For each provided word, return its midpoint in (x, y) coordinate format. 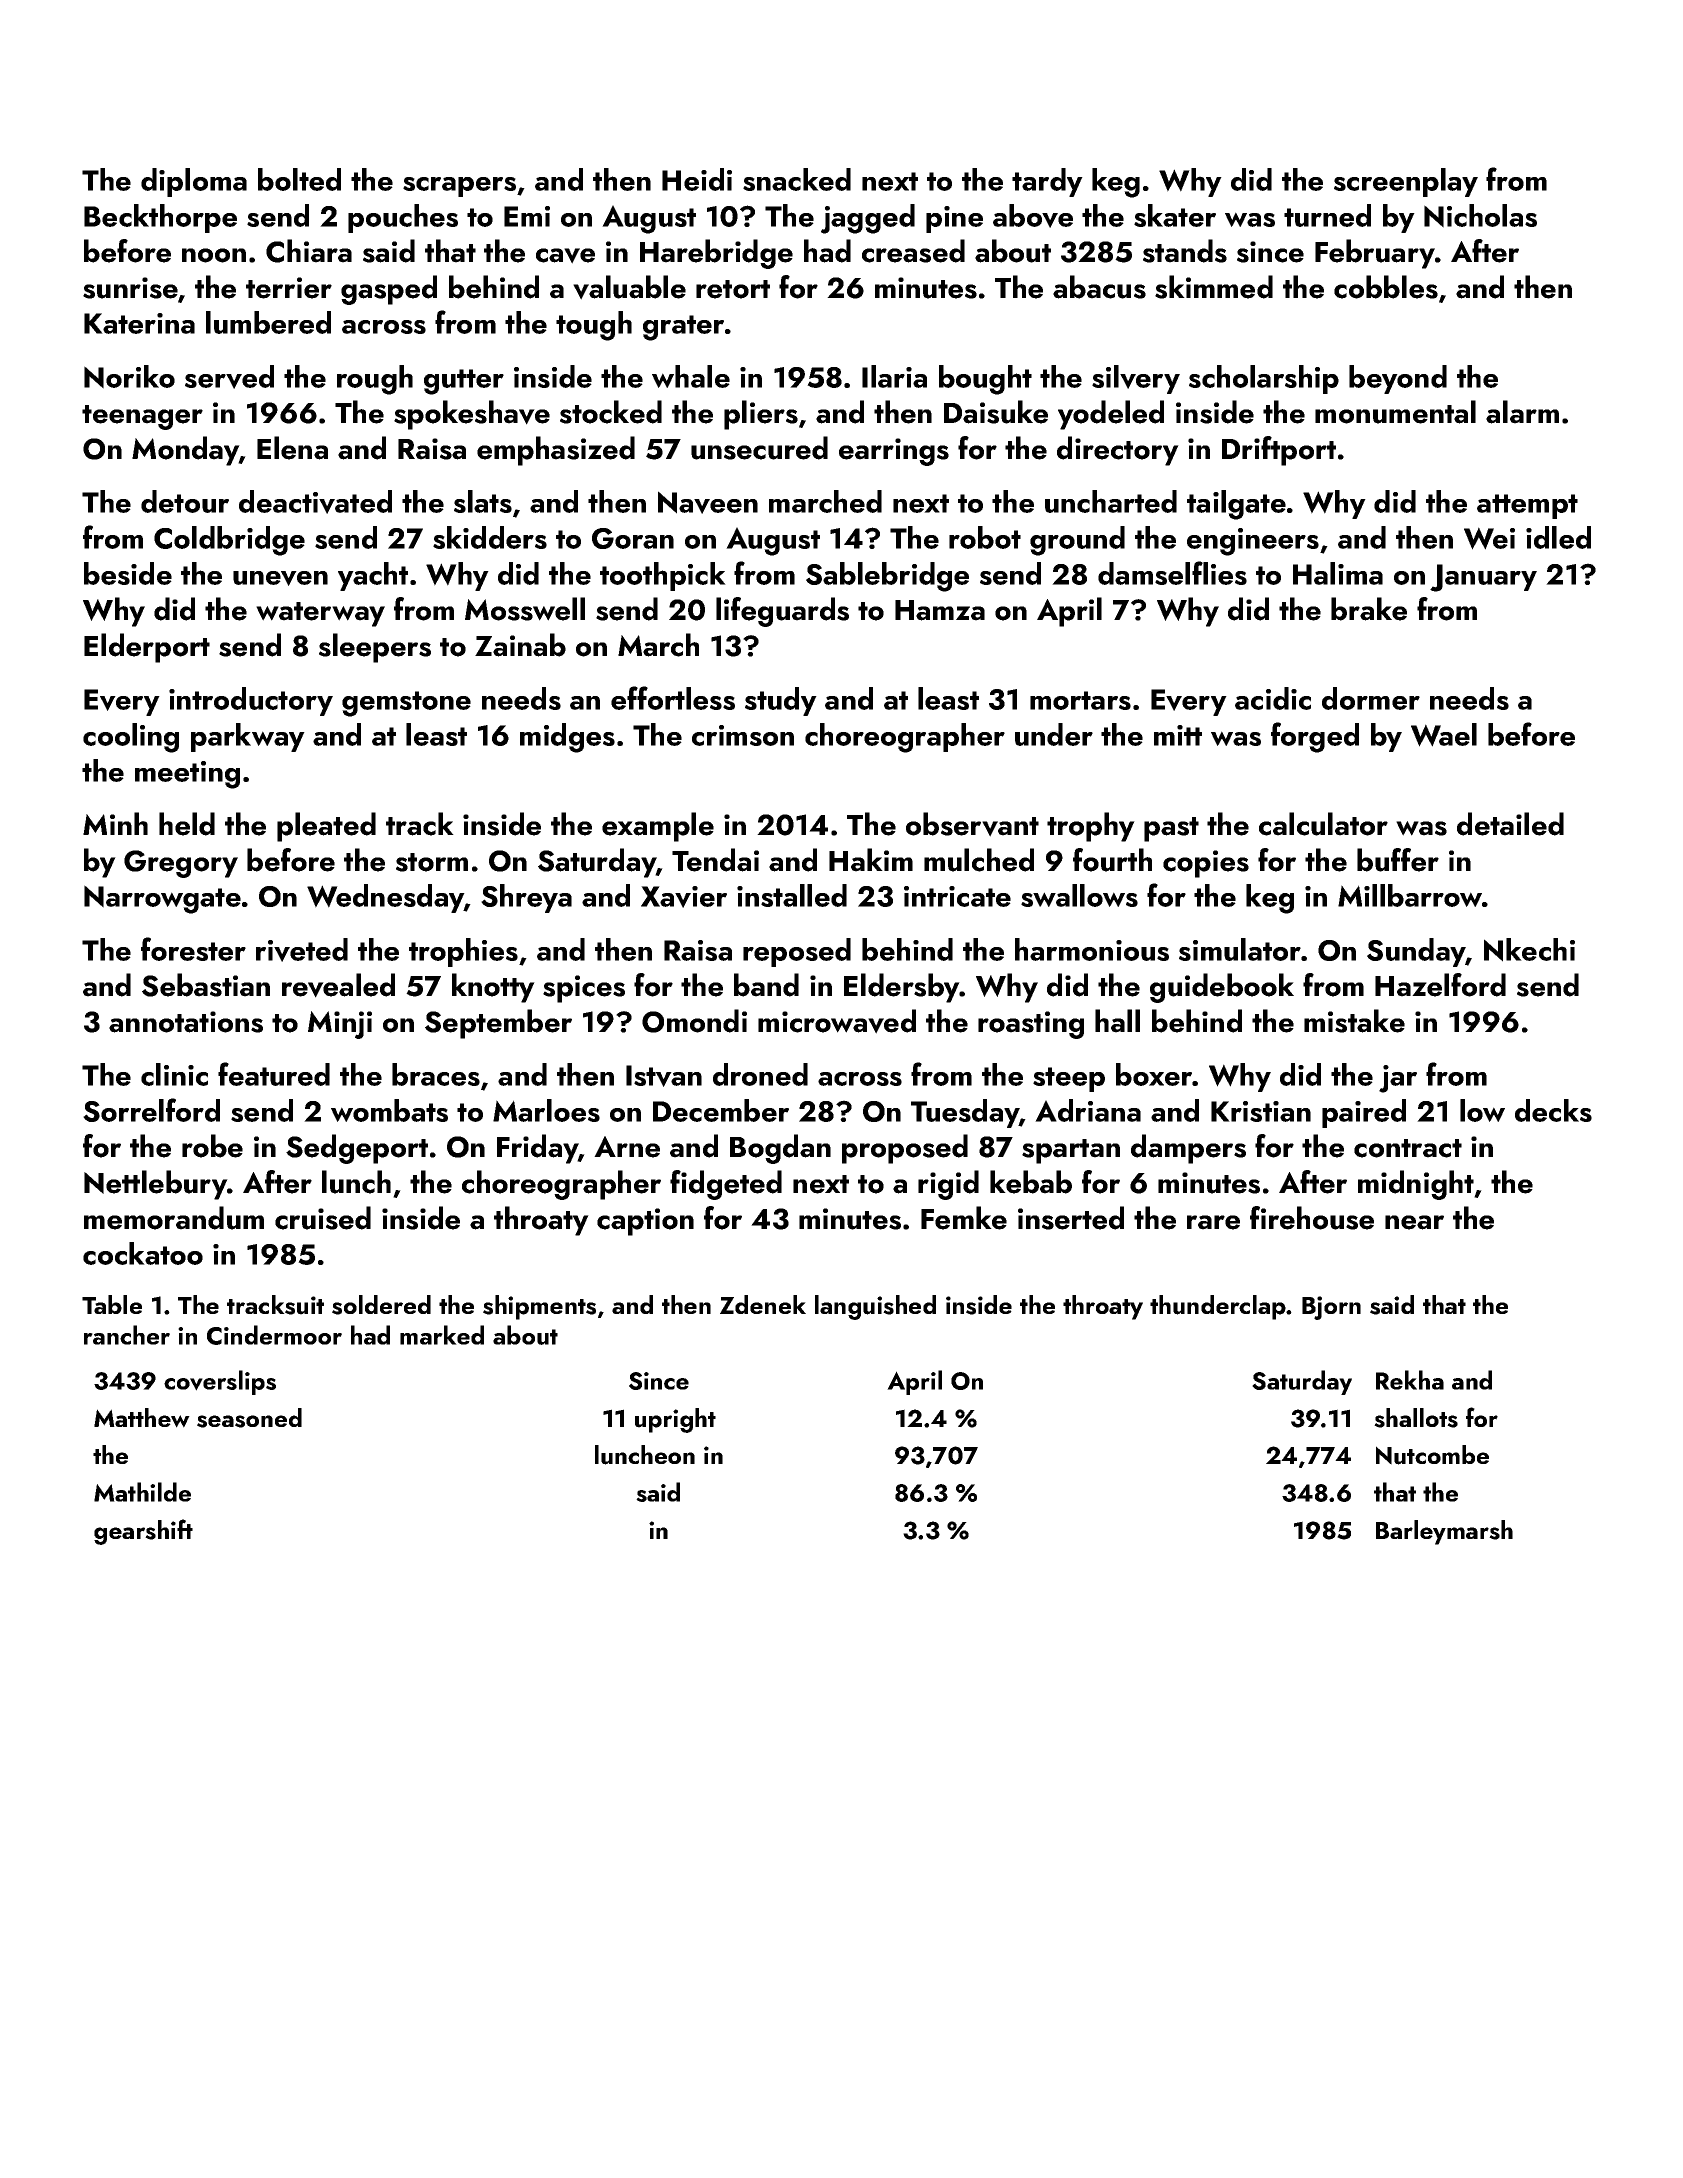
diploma (194, 182)
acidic (1273, 698)
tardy (1047, 182)
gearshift (143, 1532)
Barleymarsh (1444, 1532)
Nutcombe (1432, 1455)
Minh (115, 823)
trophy (1091, 827)
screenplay (1406, 182)
